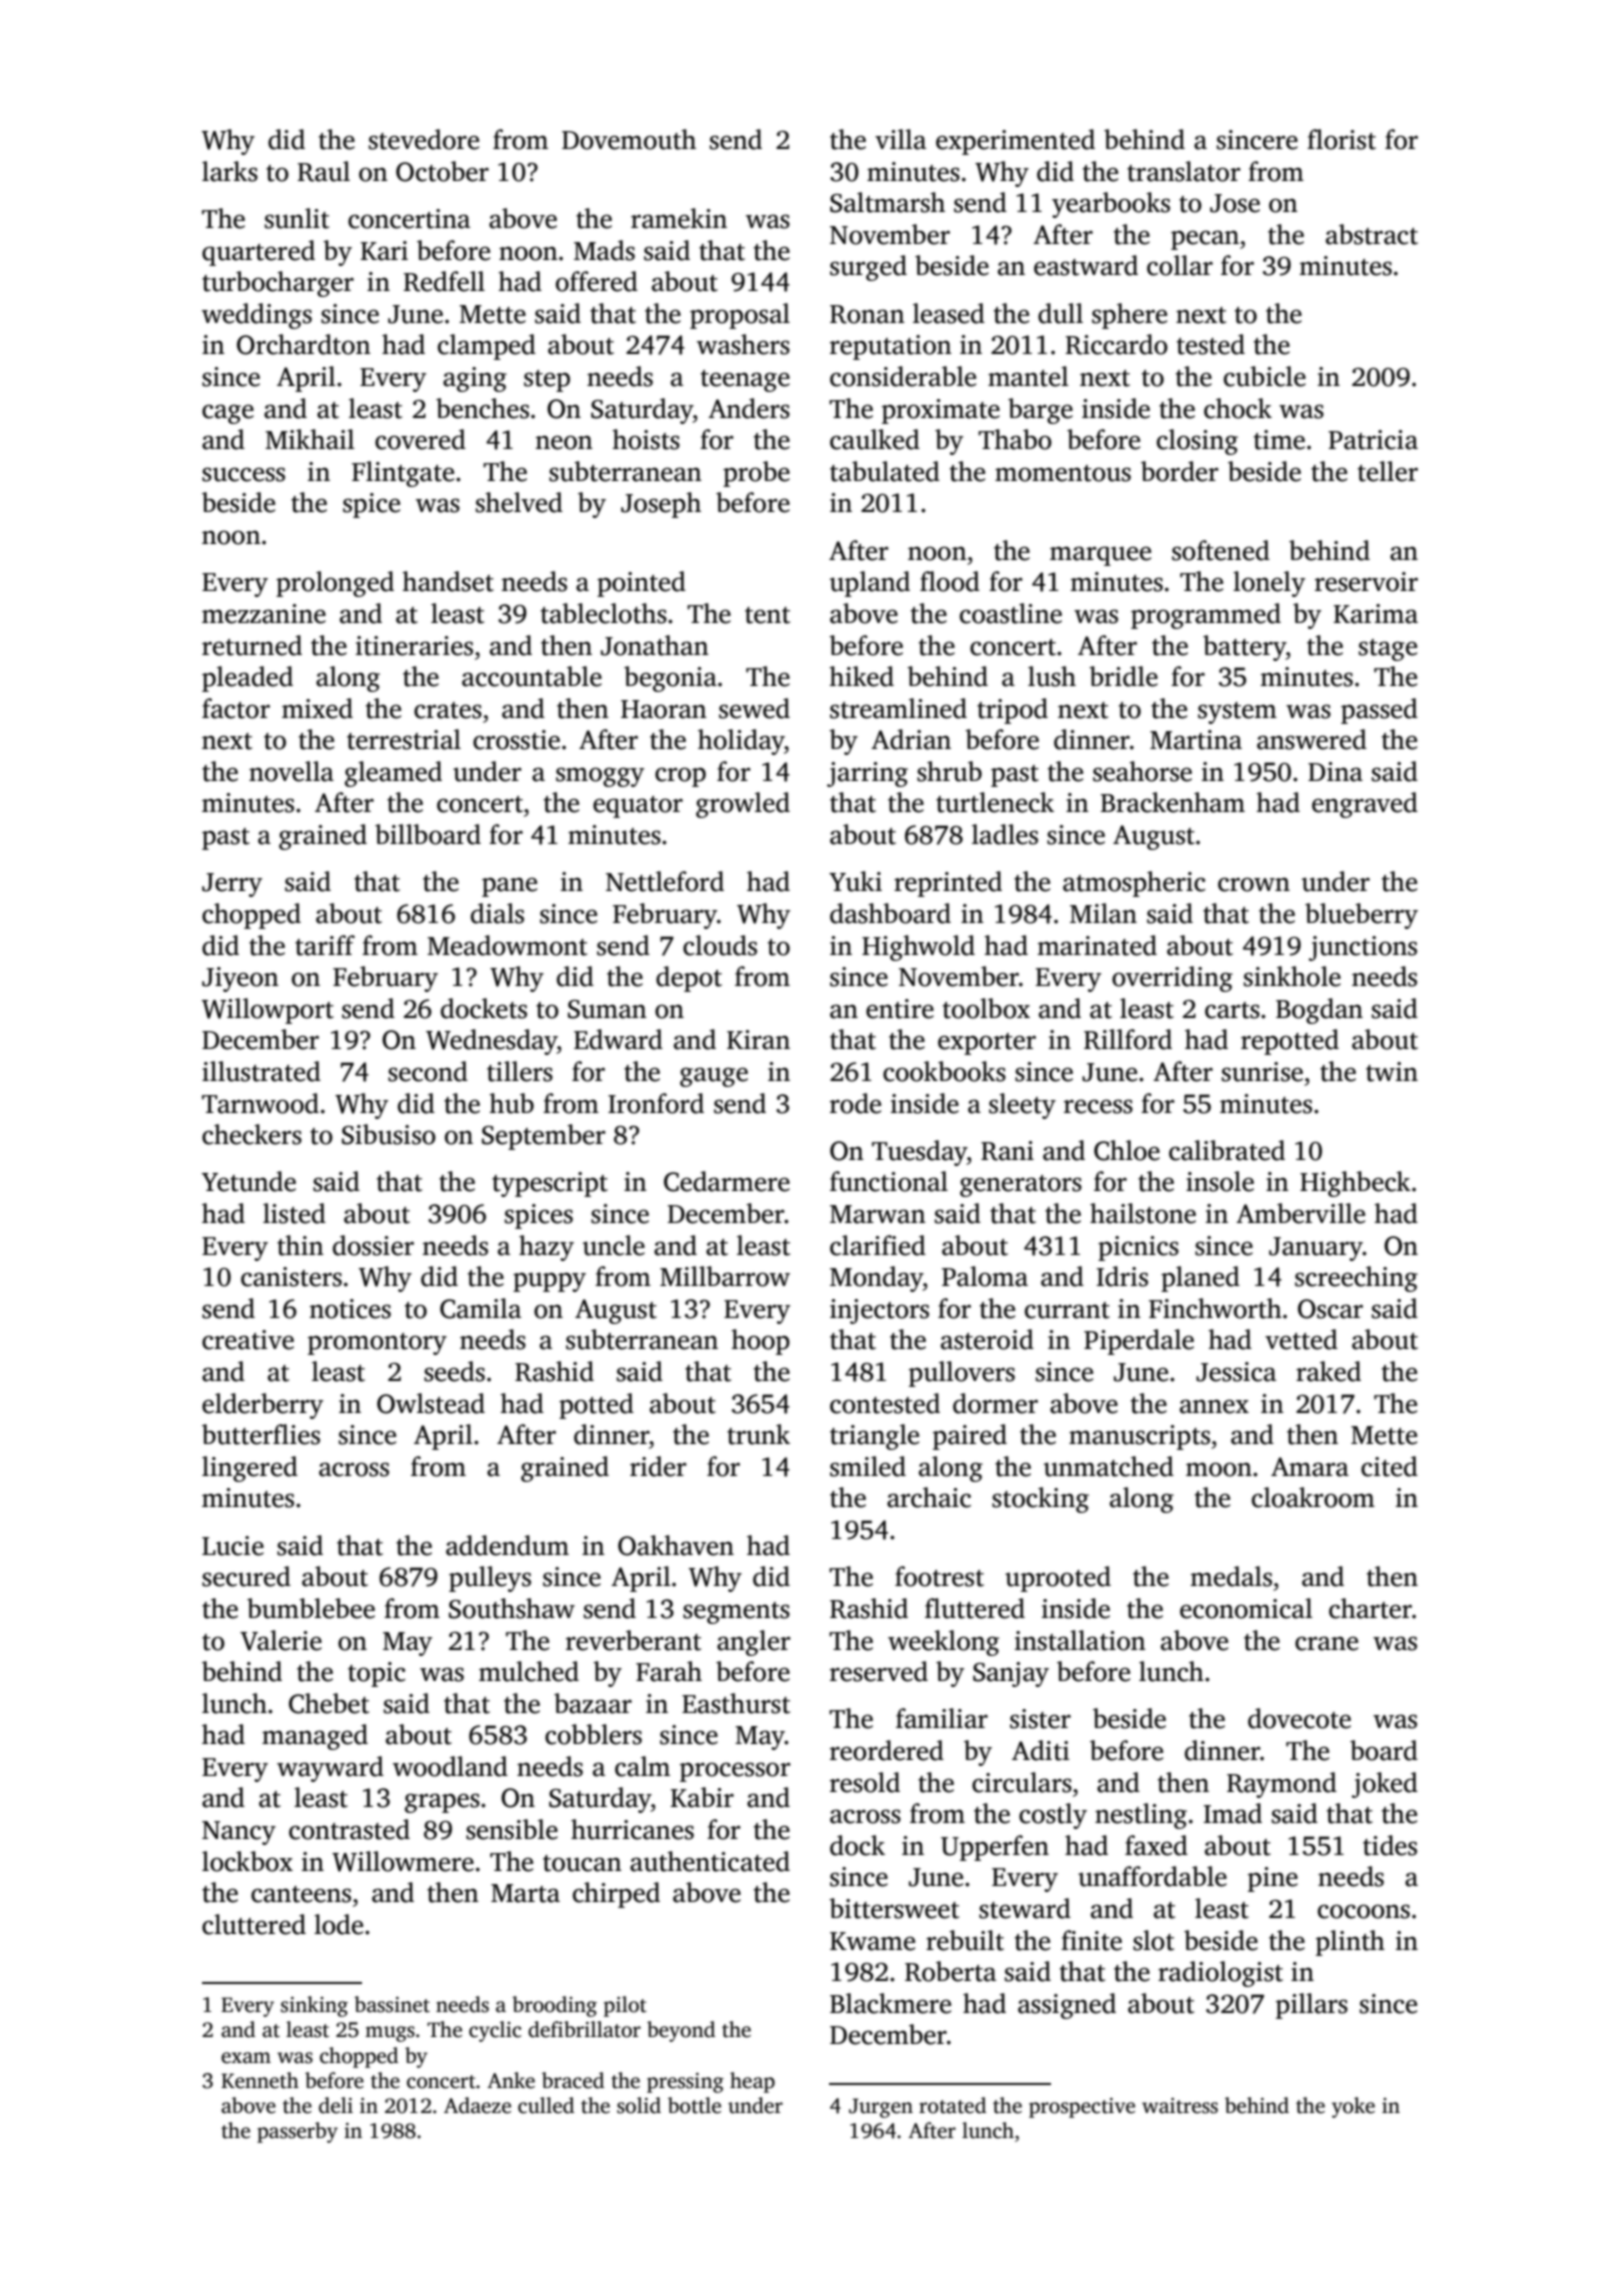 The height and width of the image is (2292, 1620). I want to click on experimented, so click(1015, 142).
